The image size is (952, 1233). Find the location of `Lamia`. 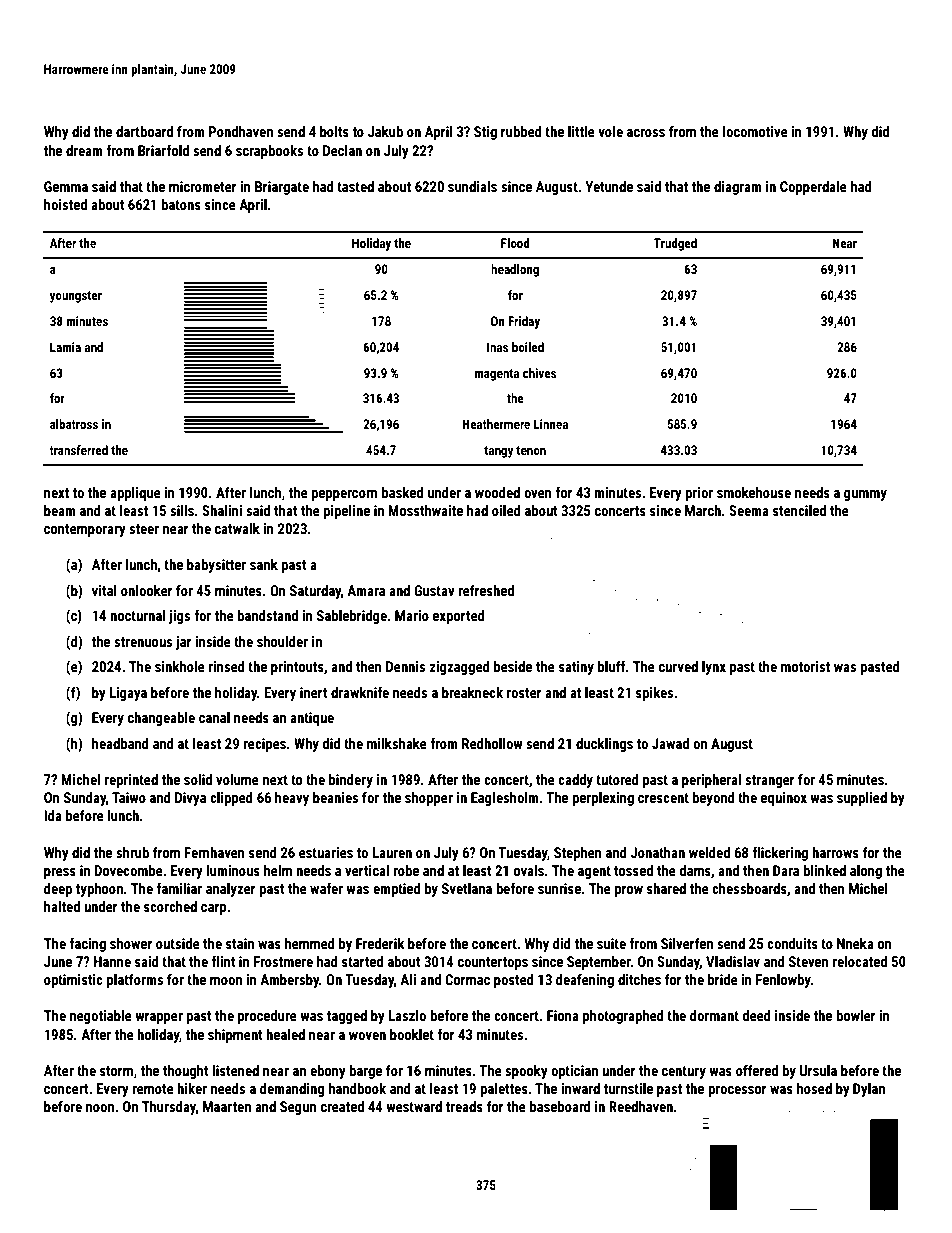

Lamia is located at coordinates (65, 347).
